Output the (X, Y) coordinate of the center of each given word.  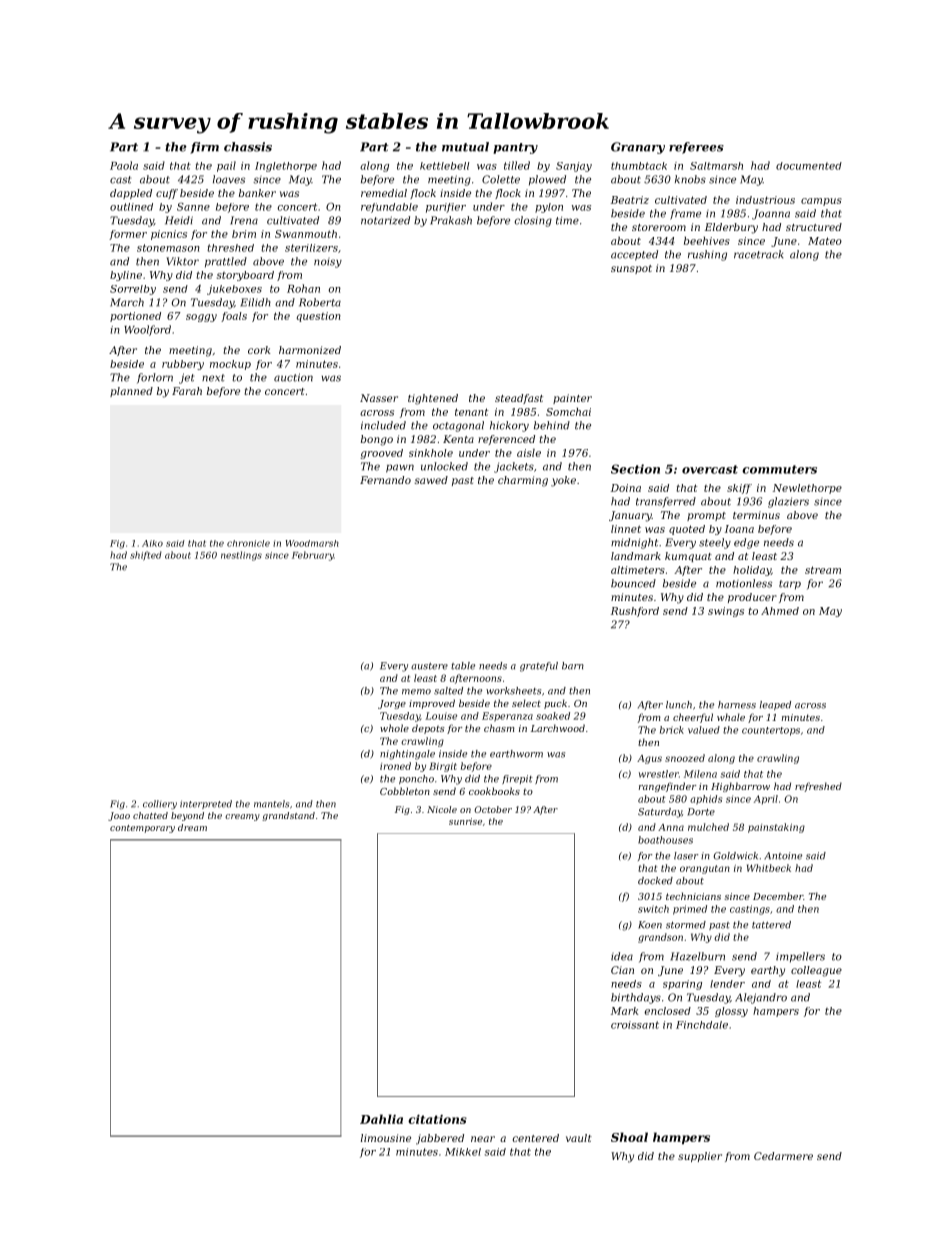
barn (573, 666)
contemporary (142, 829)
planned (131, 392)
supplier (700, 1157)
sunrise (465, 821)
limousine (386, 1138)
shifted (146, 556)
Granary (638, 148)
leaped (775, 705)
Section (635, 469)
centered (536, 1138)
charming (523, 481)
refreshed (818, 787)
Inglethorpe (286, 167)
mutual (465, 147)
